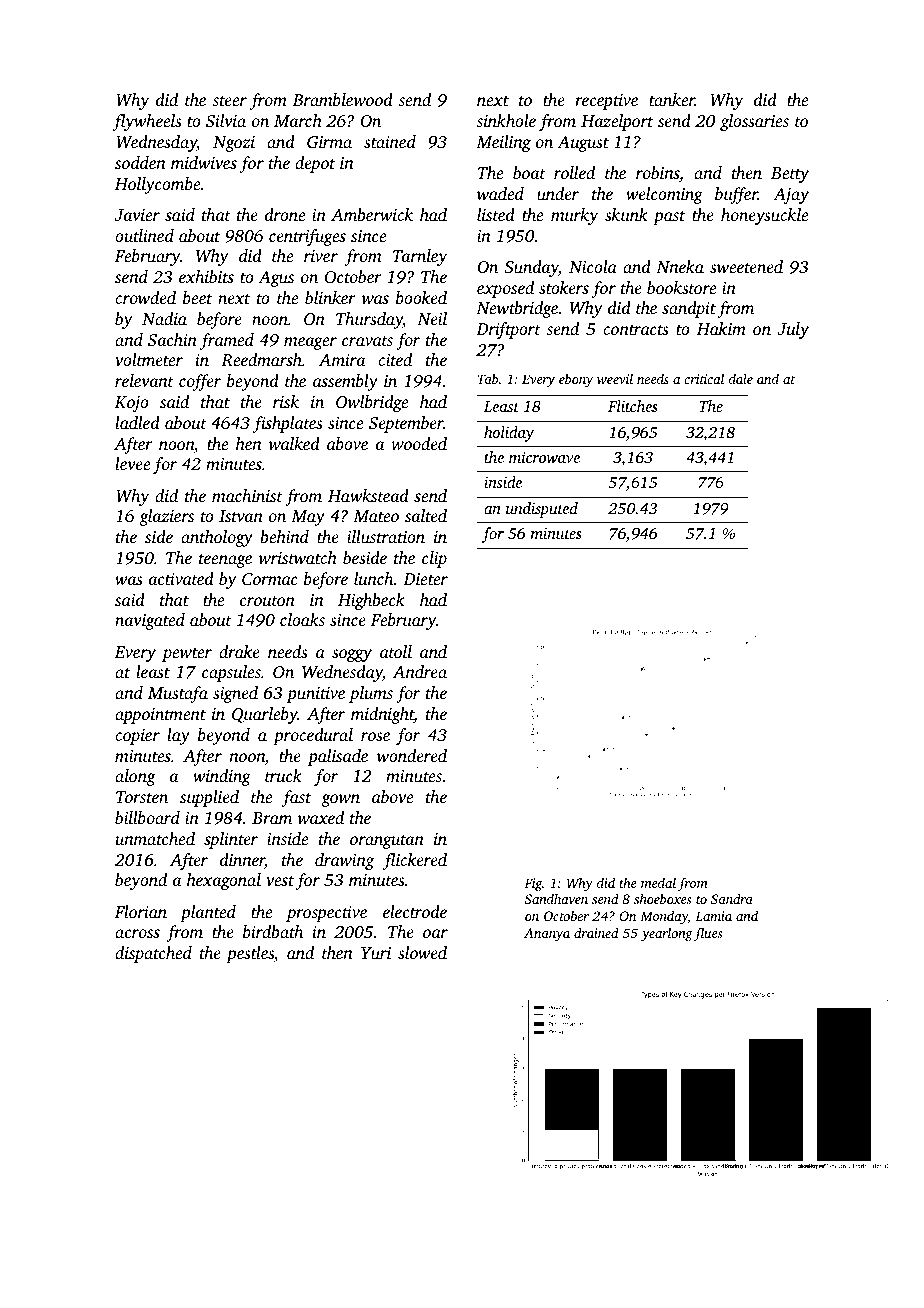  Describe the element at coordinates (790, 175) in the screenshot. I see `Betty` at that location.
